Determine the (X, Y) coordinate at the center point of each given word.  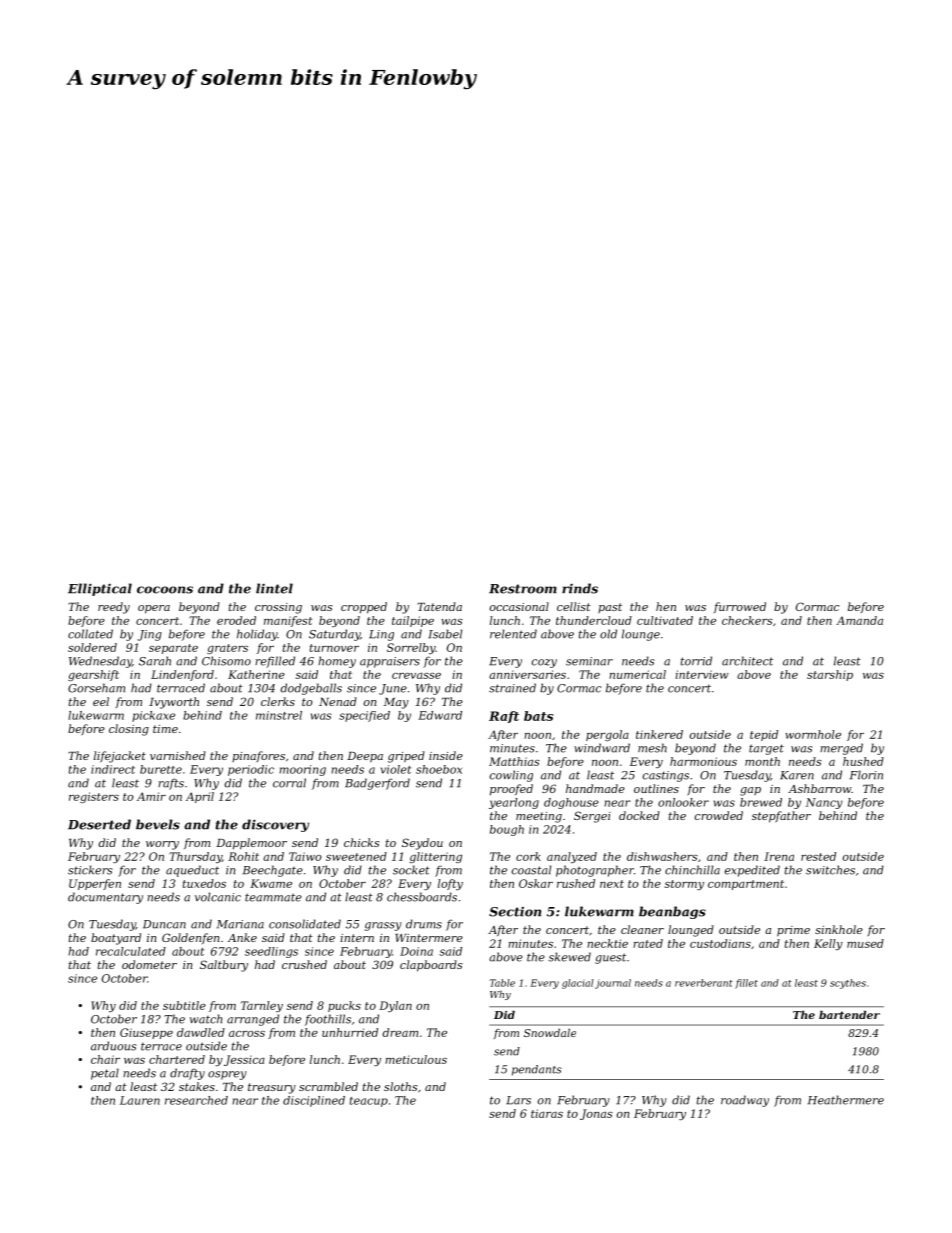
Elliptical (100, 589)
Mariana (240, 924)
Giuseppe (146, 1033)
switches (830, 870)
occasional (519, 606)
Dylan (395, 1006)
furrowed (740, 607)
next (612, 884)
